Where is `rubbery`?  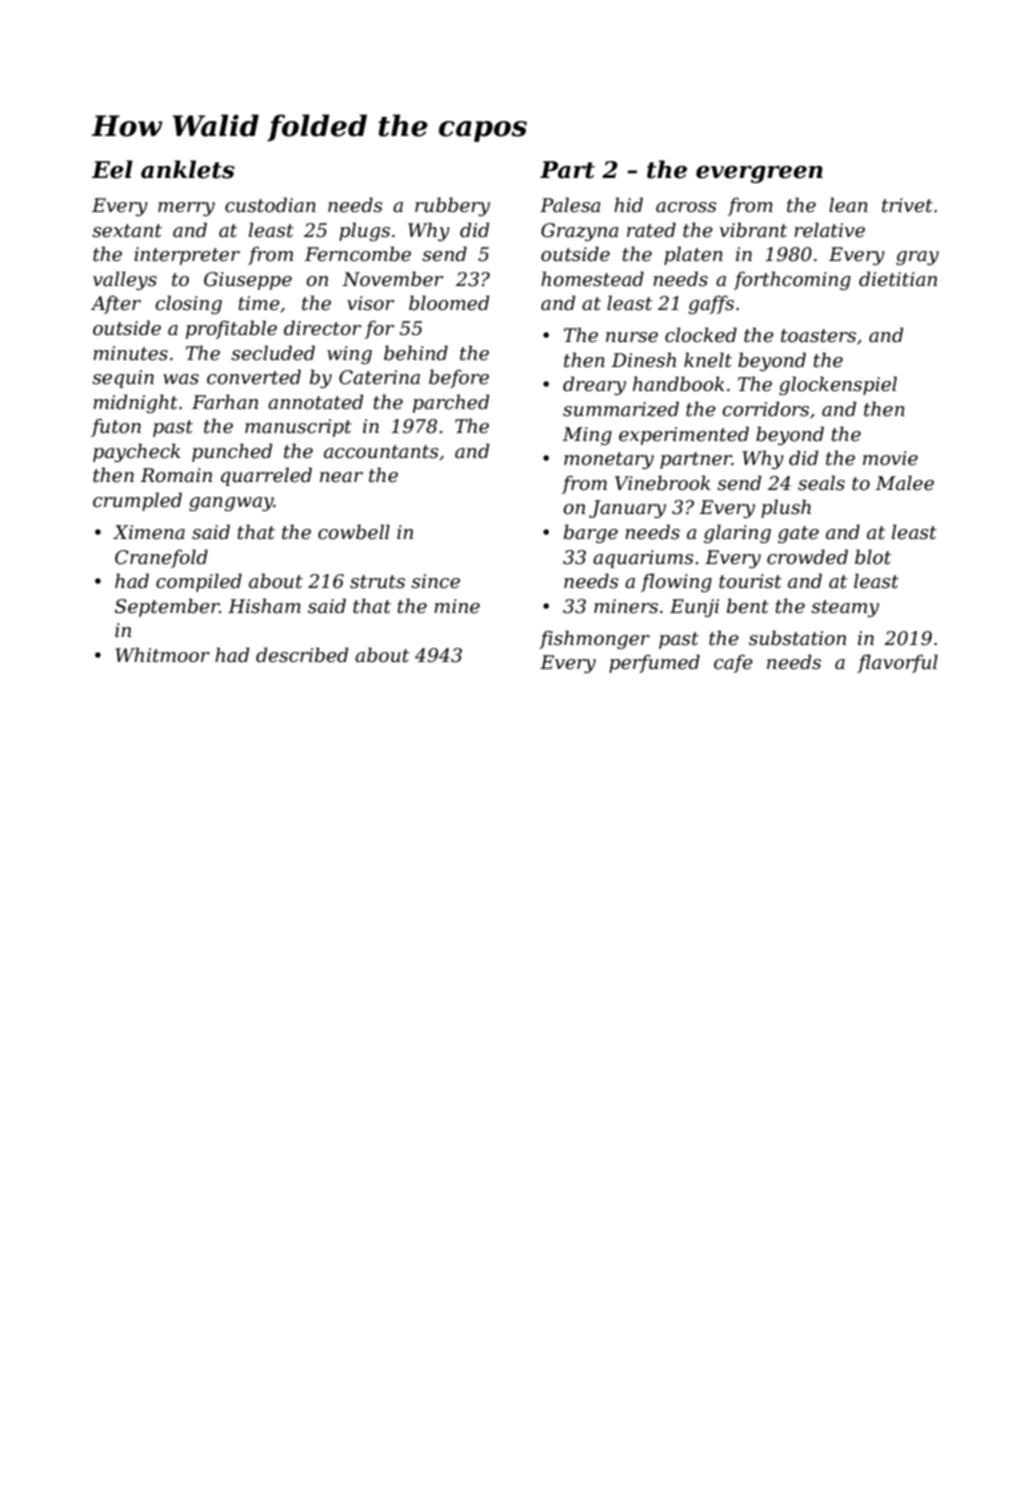
rubbery is located at coordinates (452, 206).
